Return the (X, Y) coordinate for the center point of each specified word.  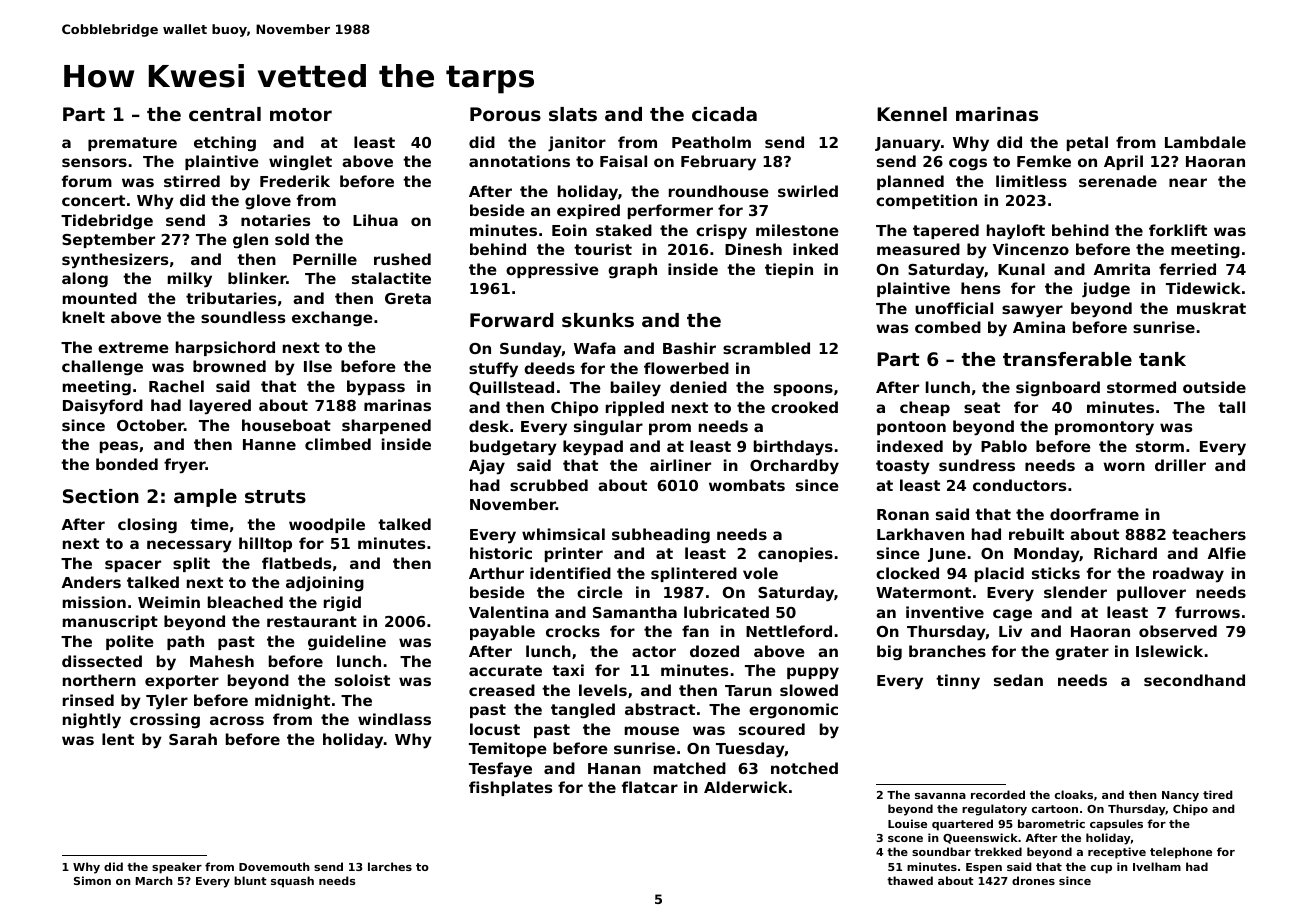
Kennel (912, 114)
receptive (1117, 853)
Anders (91, 582)
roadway (1188, 575)
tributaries (231, 298)
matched (690, 768)
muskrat (1211, 308)
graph (632, 270)
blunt (250, 880)
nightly (92, 721)
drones (1033, 880)
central (225, 114)
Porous (505, 114)
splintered (694, 574)
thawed (910, 880)
